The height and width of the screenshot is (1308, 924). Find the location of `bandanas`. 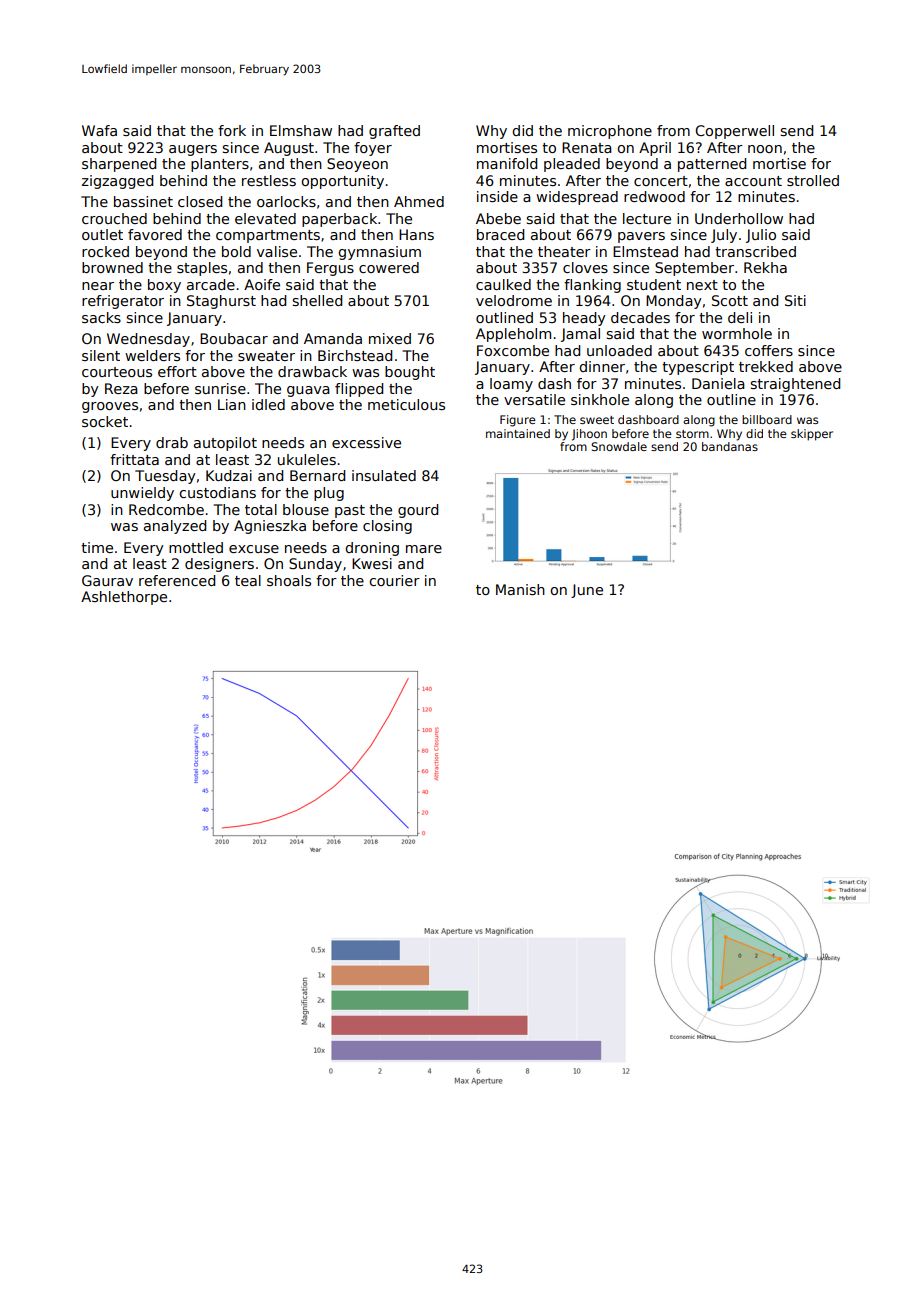

bandanas is located at coordinates (730, 446).
